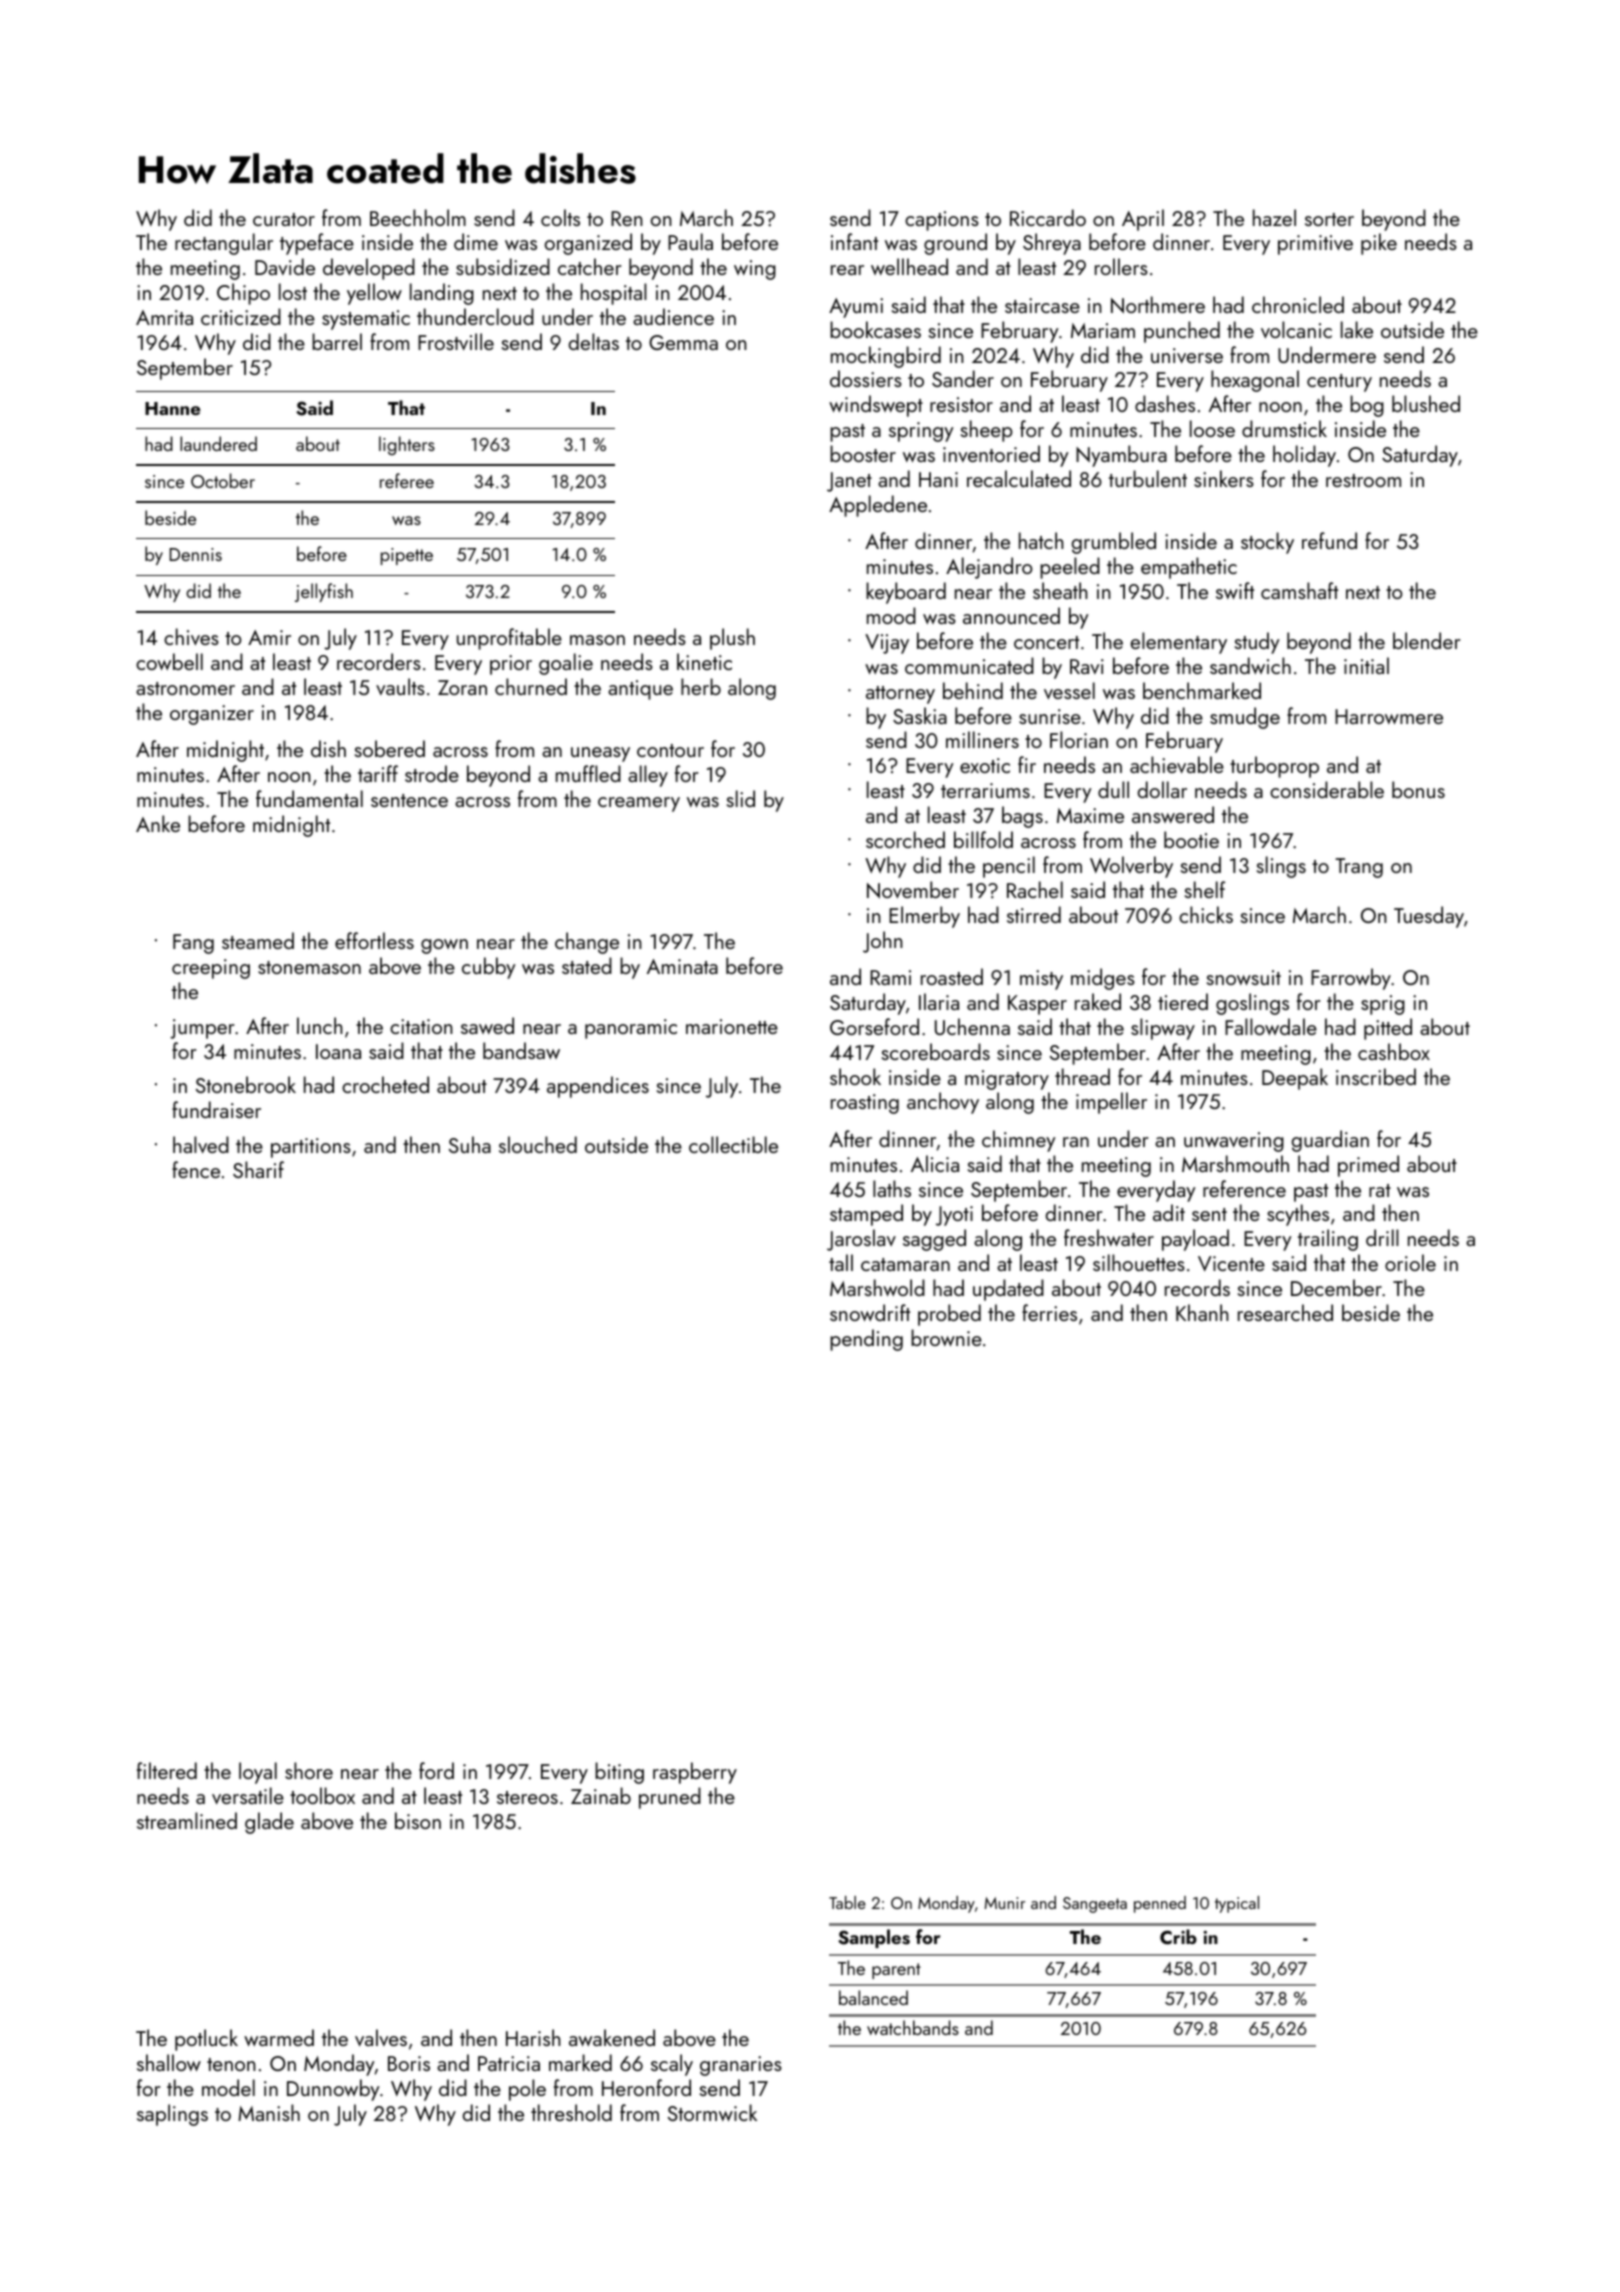 The height and width of the page is (2292, 1620). I want to click on Aminata, so click(682, 966).
